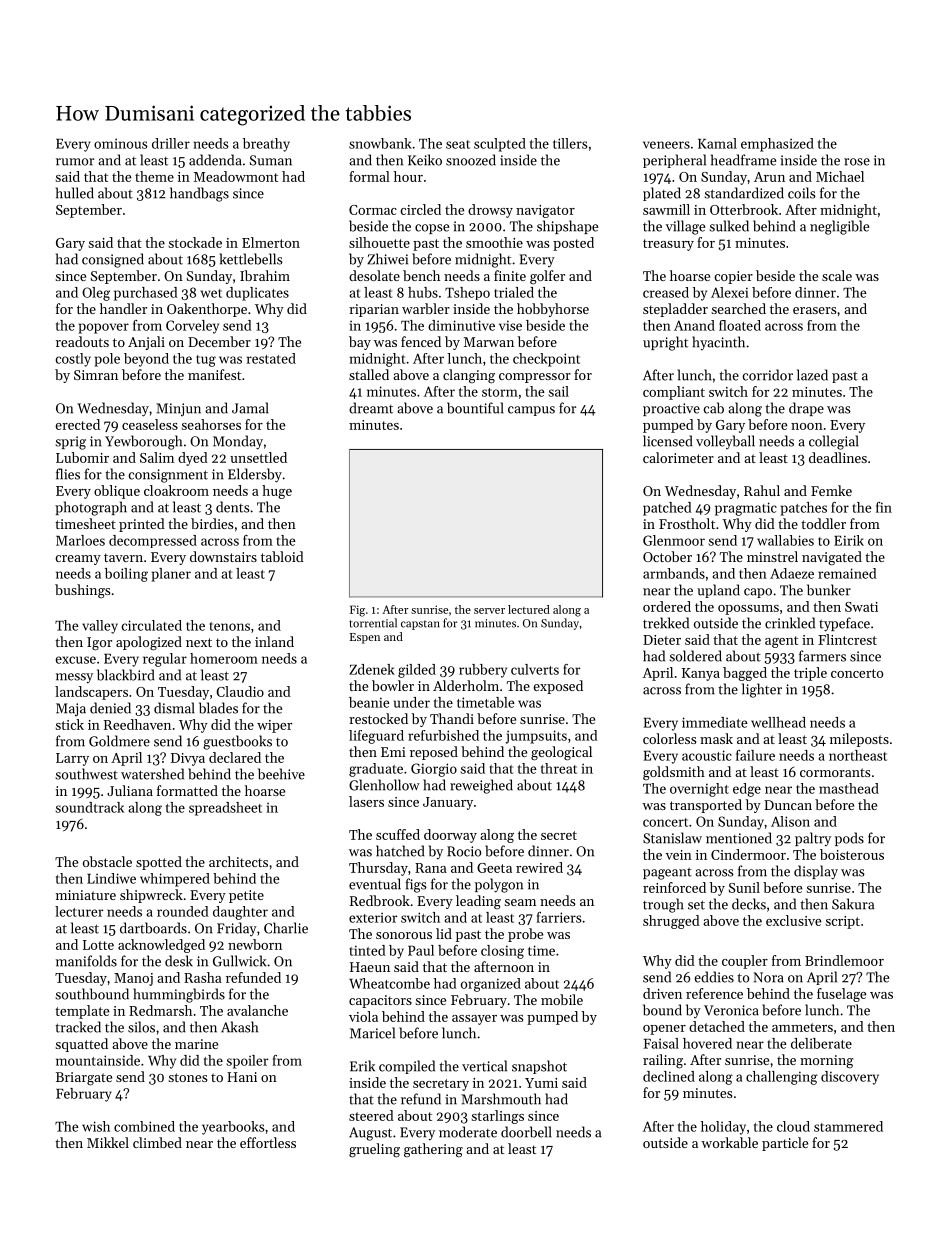 Image resolution: width=952 pixels, height=1233 pixels. What do you see at coordinates (443, 735) in the document?
I see `refurbished` at bounding box center [443, 735].
